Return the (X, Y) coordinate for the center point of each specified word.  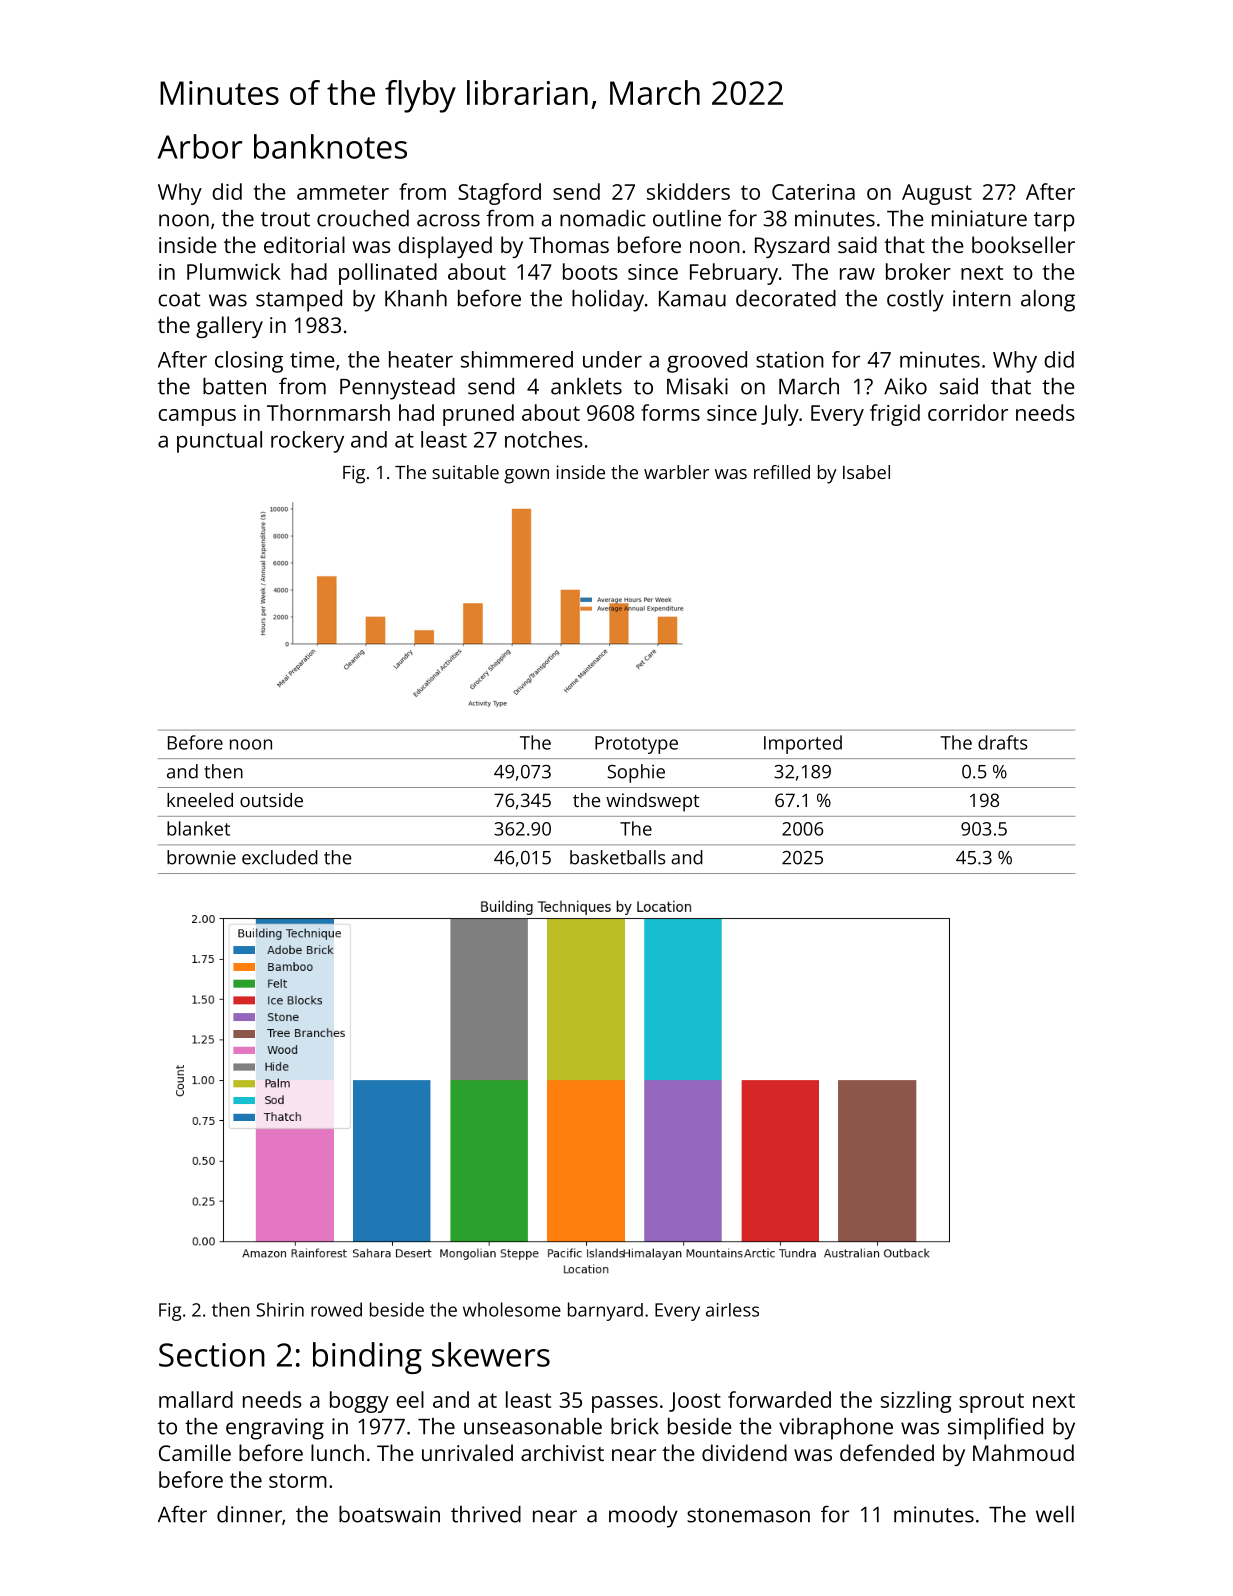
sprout (991, 1403)
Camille (195, 1452)
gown (526, 476)
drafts (1002, 742)
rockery (307, 442)
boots (590, 271)
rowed (336, 1309)
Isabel (866, 472)
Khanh (416, 298)
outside (271, 800)
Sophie (636, 773)
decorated (786, 298)
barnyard (605, 1311)
